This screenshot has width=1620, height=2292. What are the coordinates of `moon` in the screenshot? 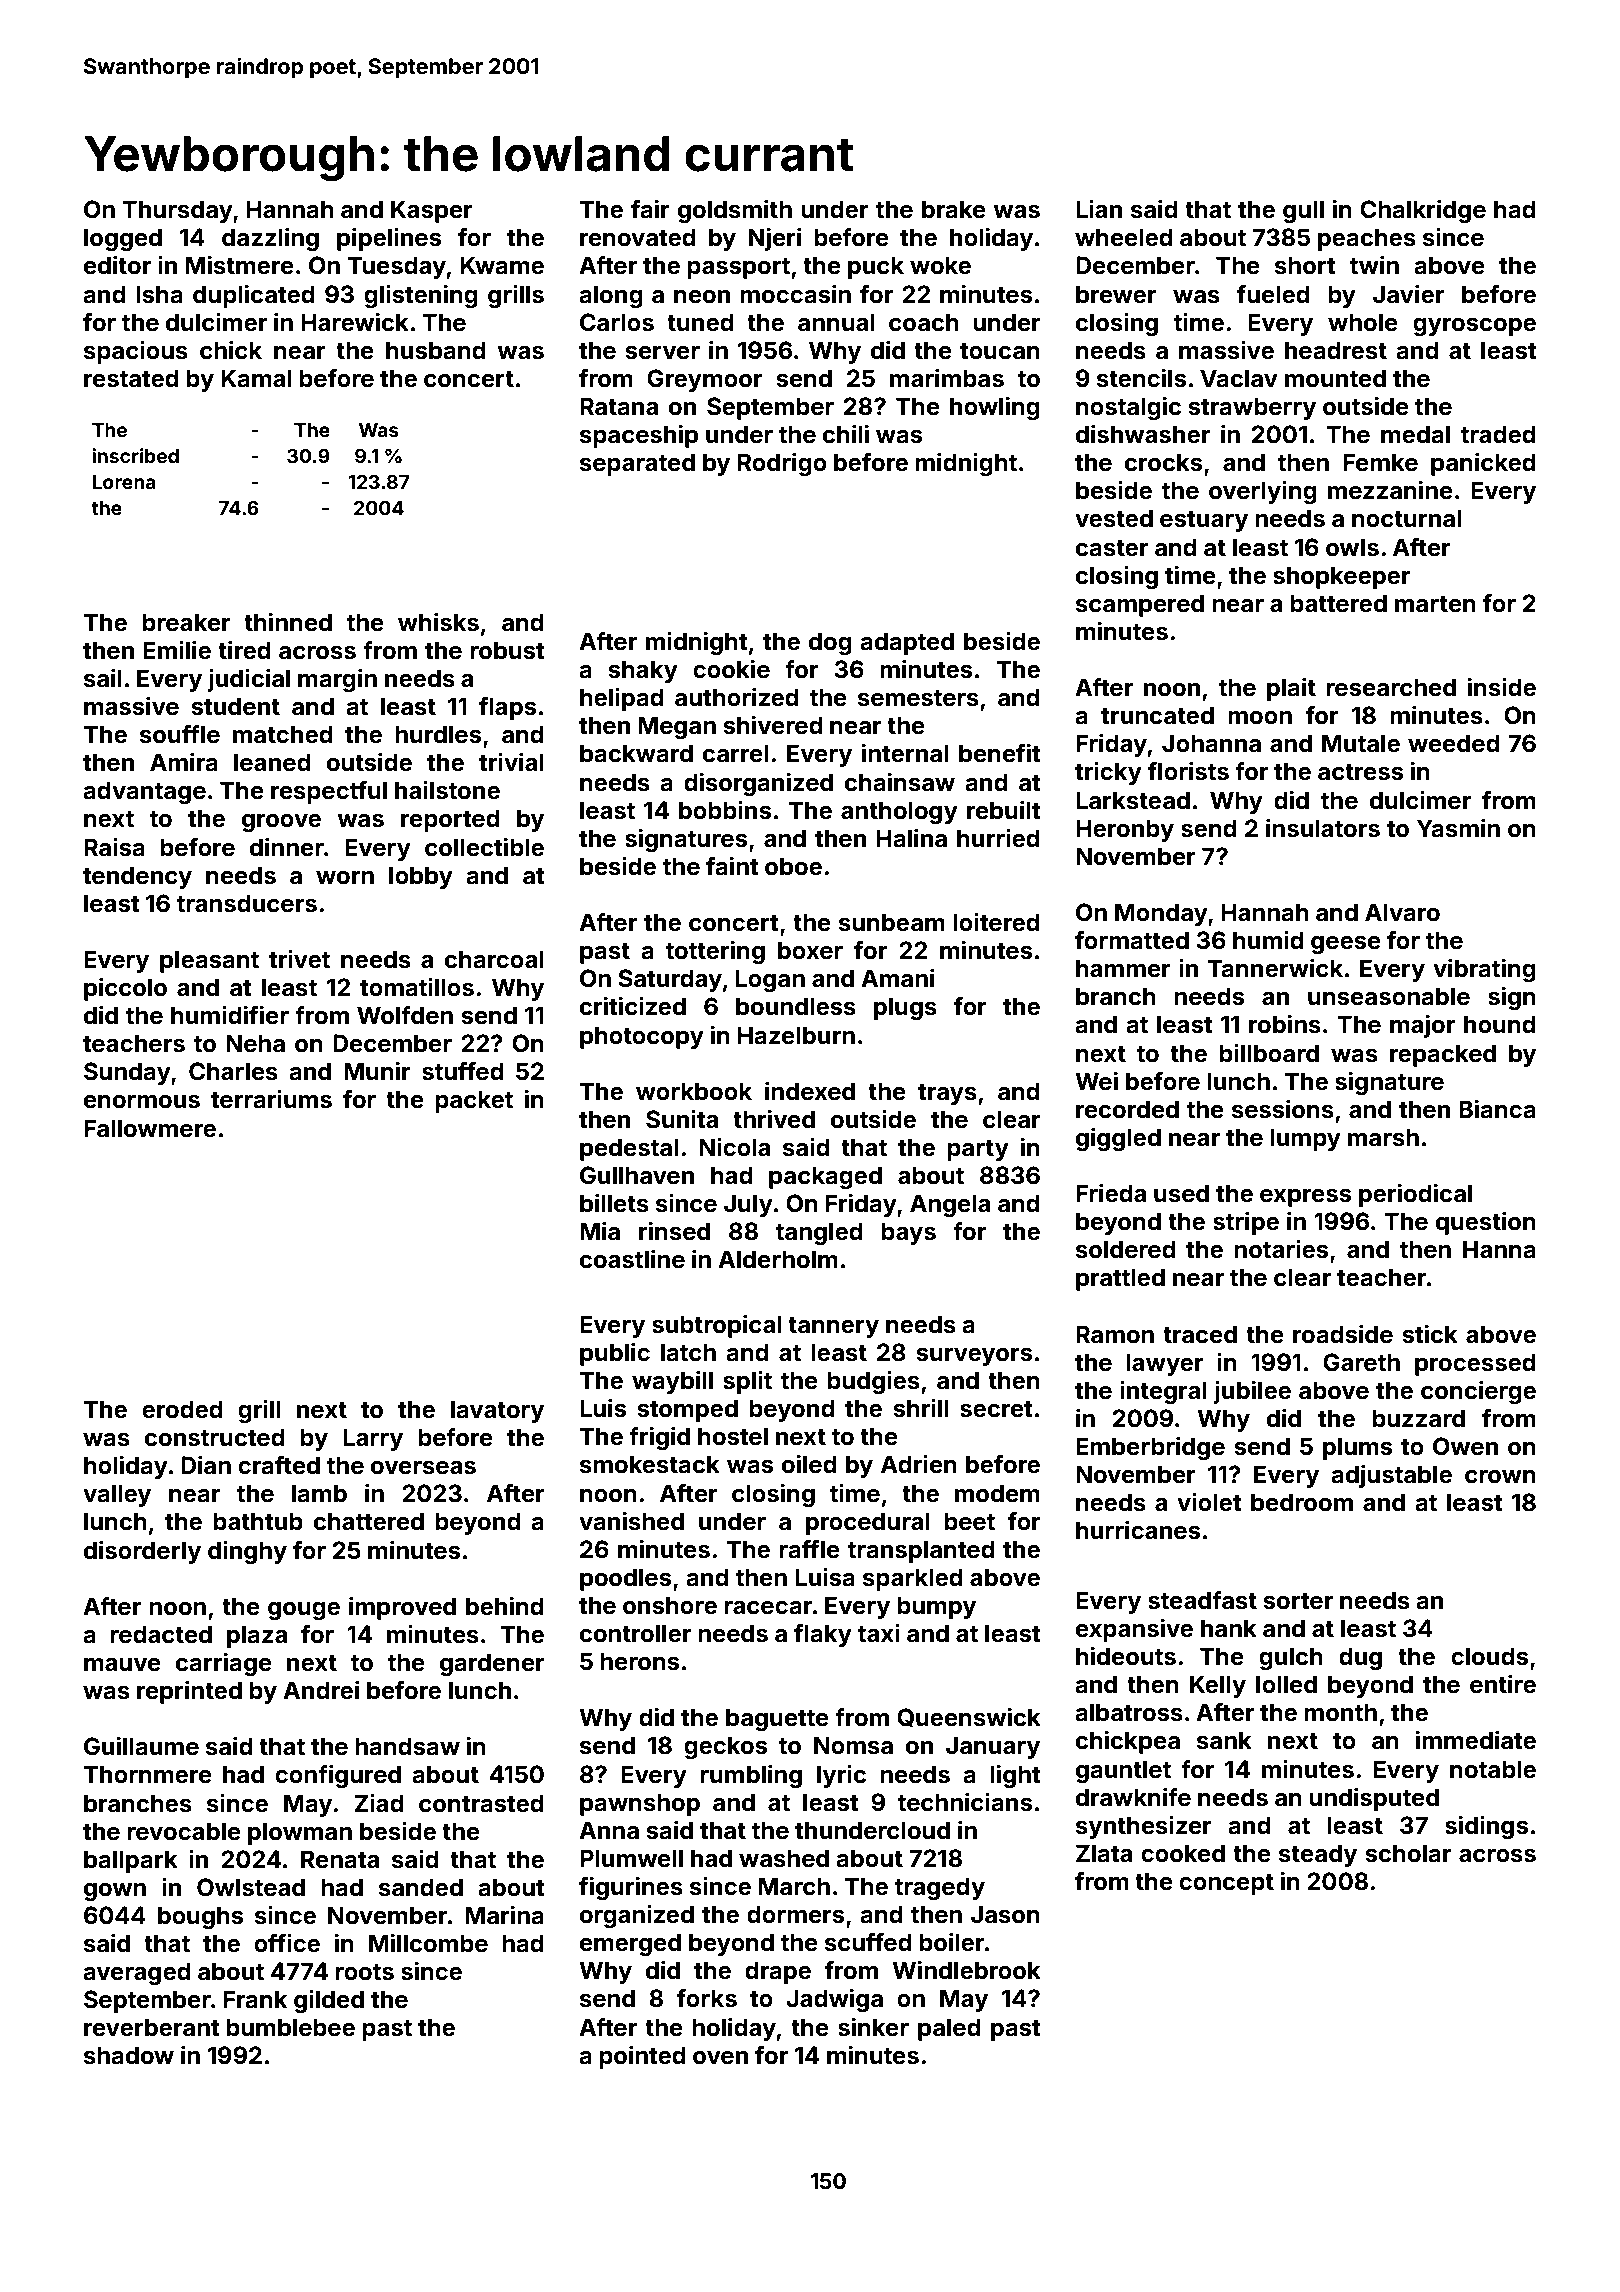 It's located at (1260, 718).
